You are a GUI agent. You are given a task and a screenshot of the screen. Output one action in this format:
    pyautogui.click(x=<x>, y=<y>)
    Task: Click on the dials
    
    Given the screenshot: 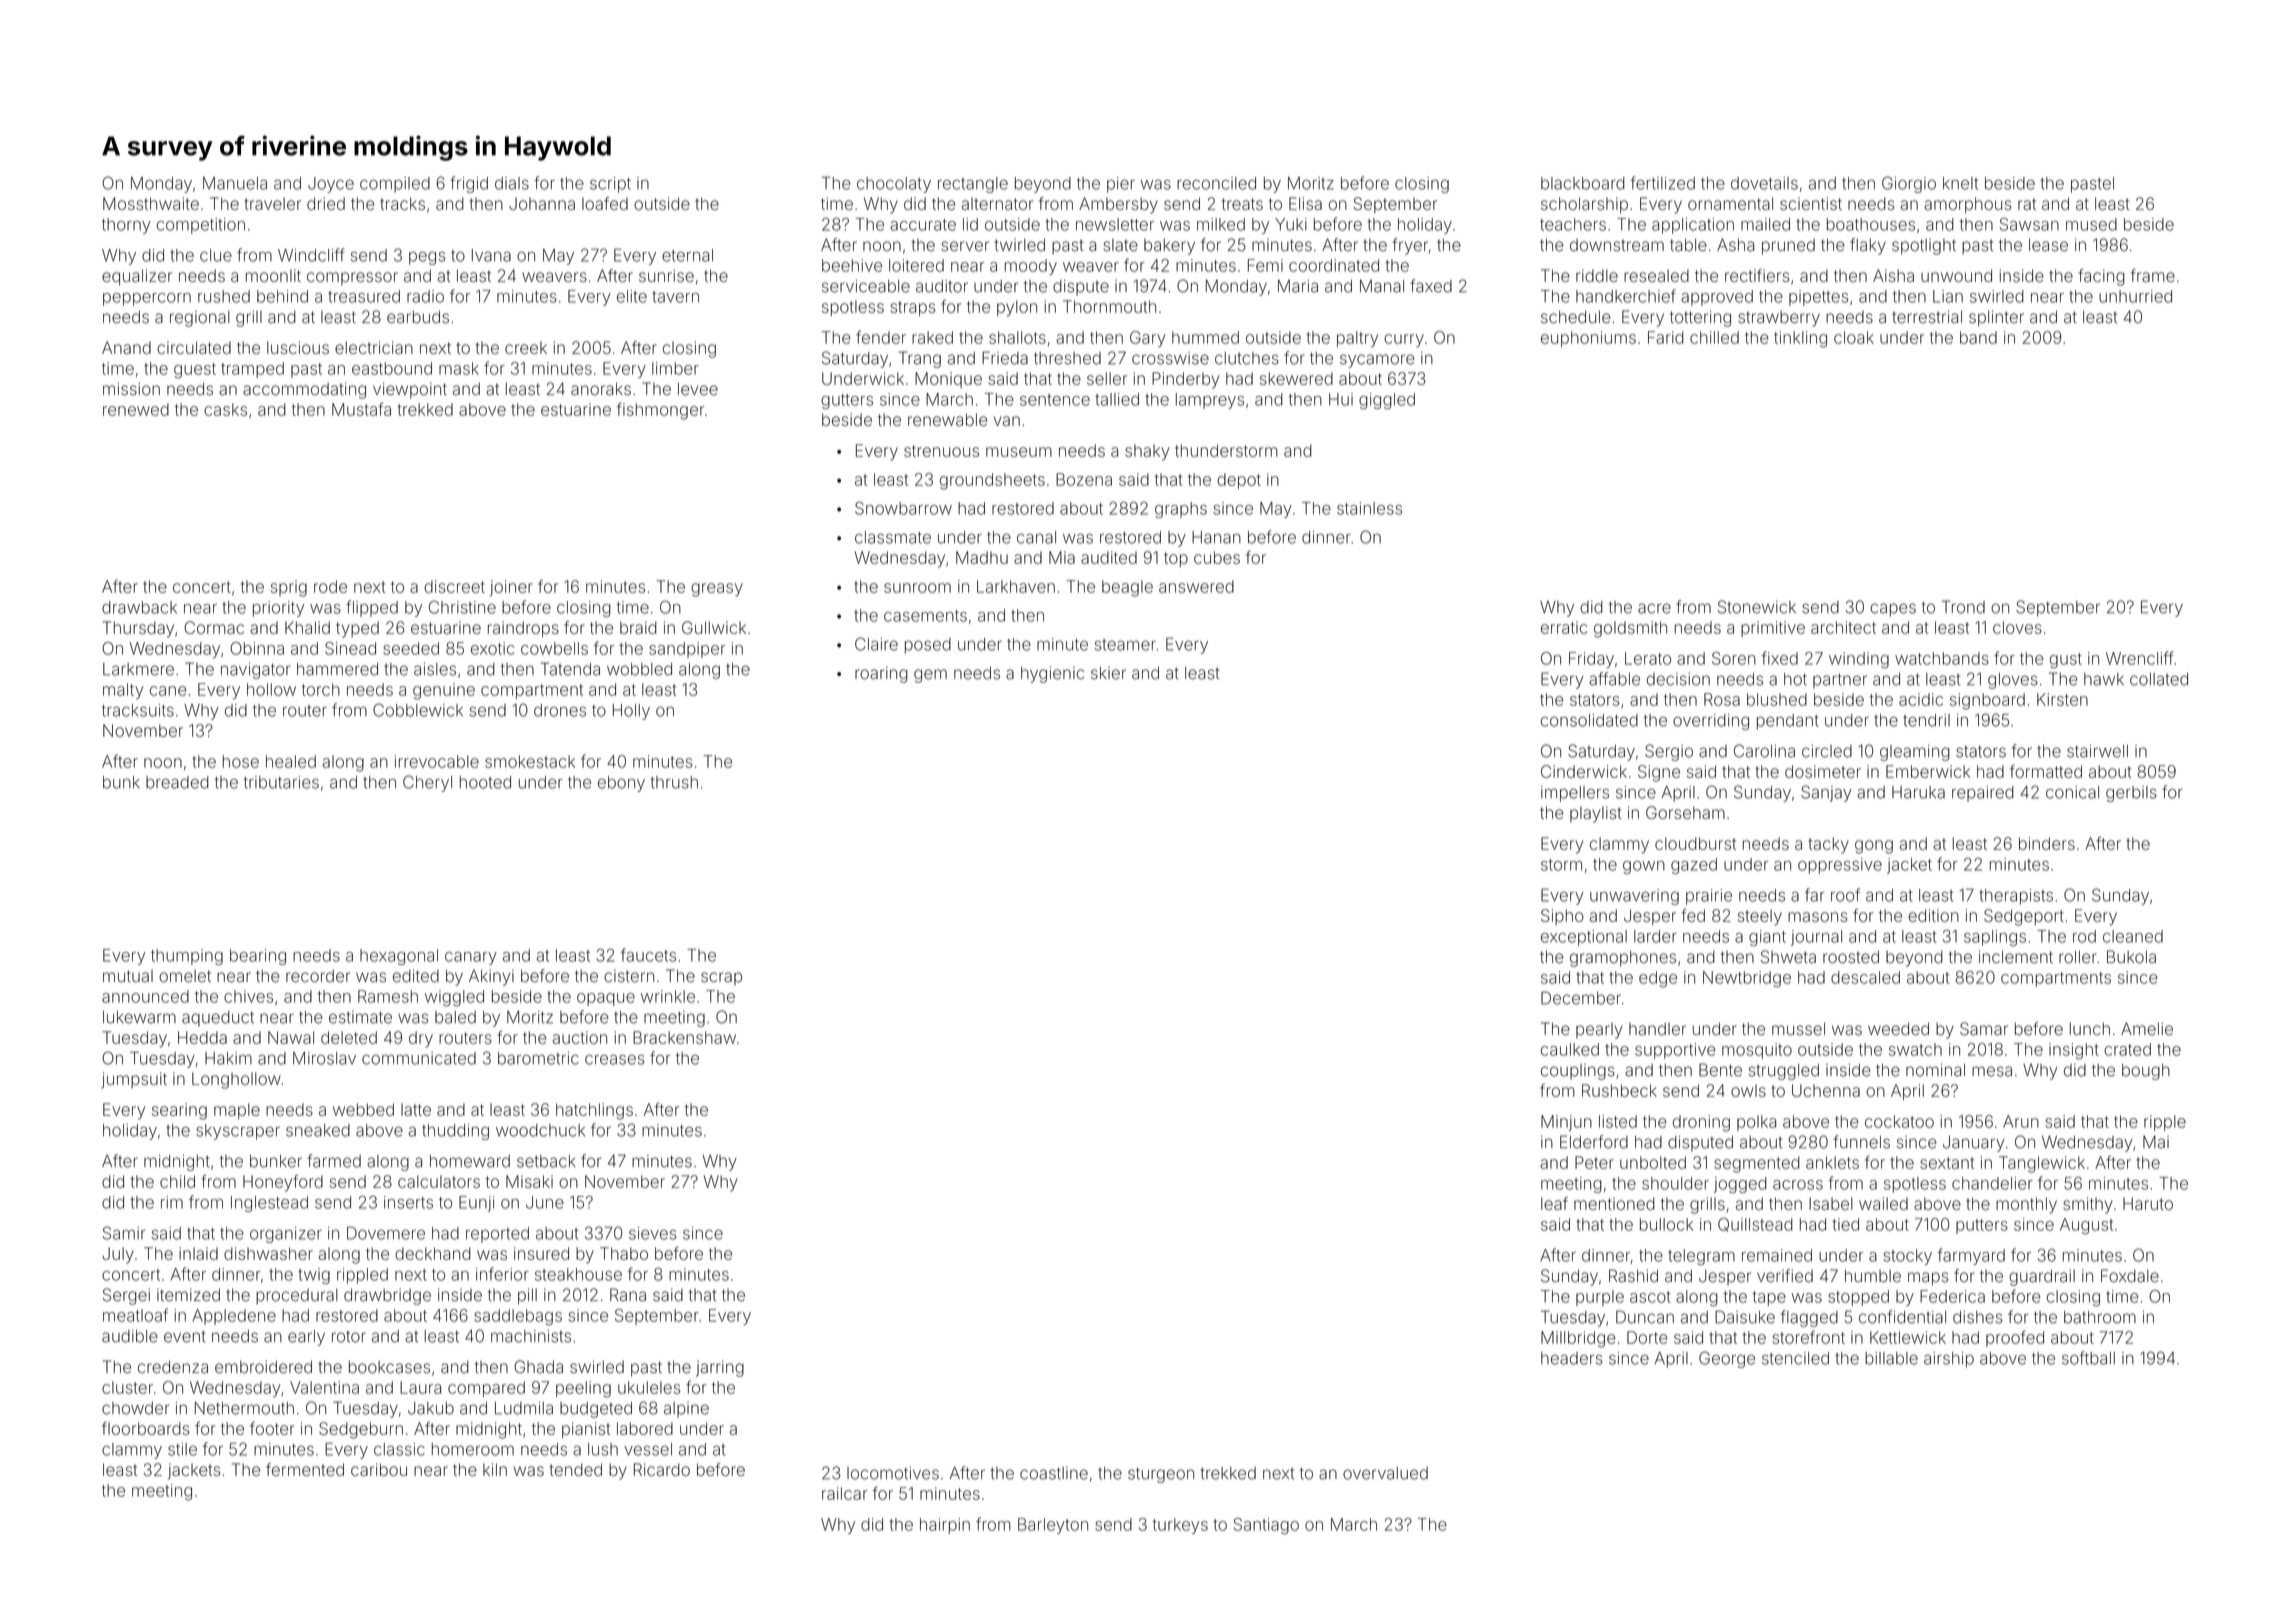 What is the action you would take?
    pyautogui.click(x=512, y=183)
